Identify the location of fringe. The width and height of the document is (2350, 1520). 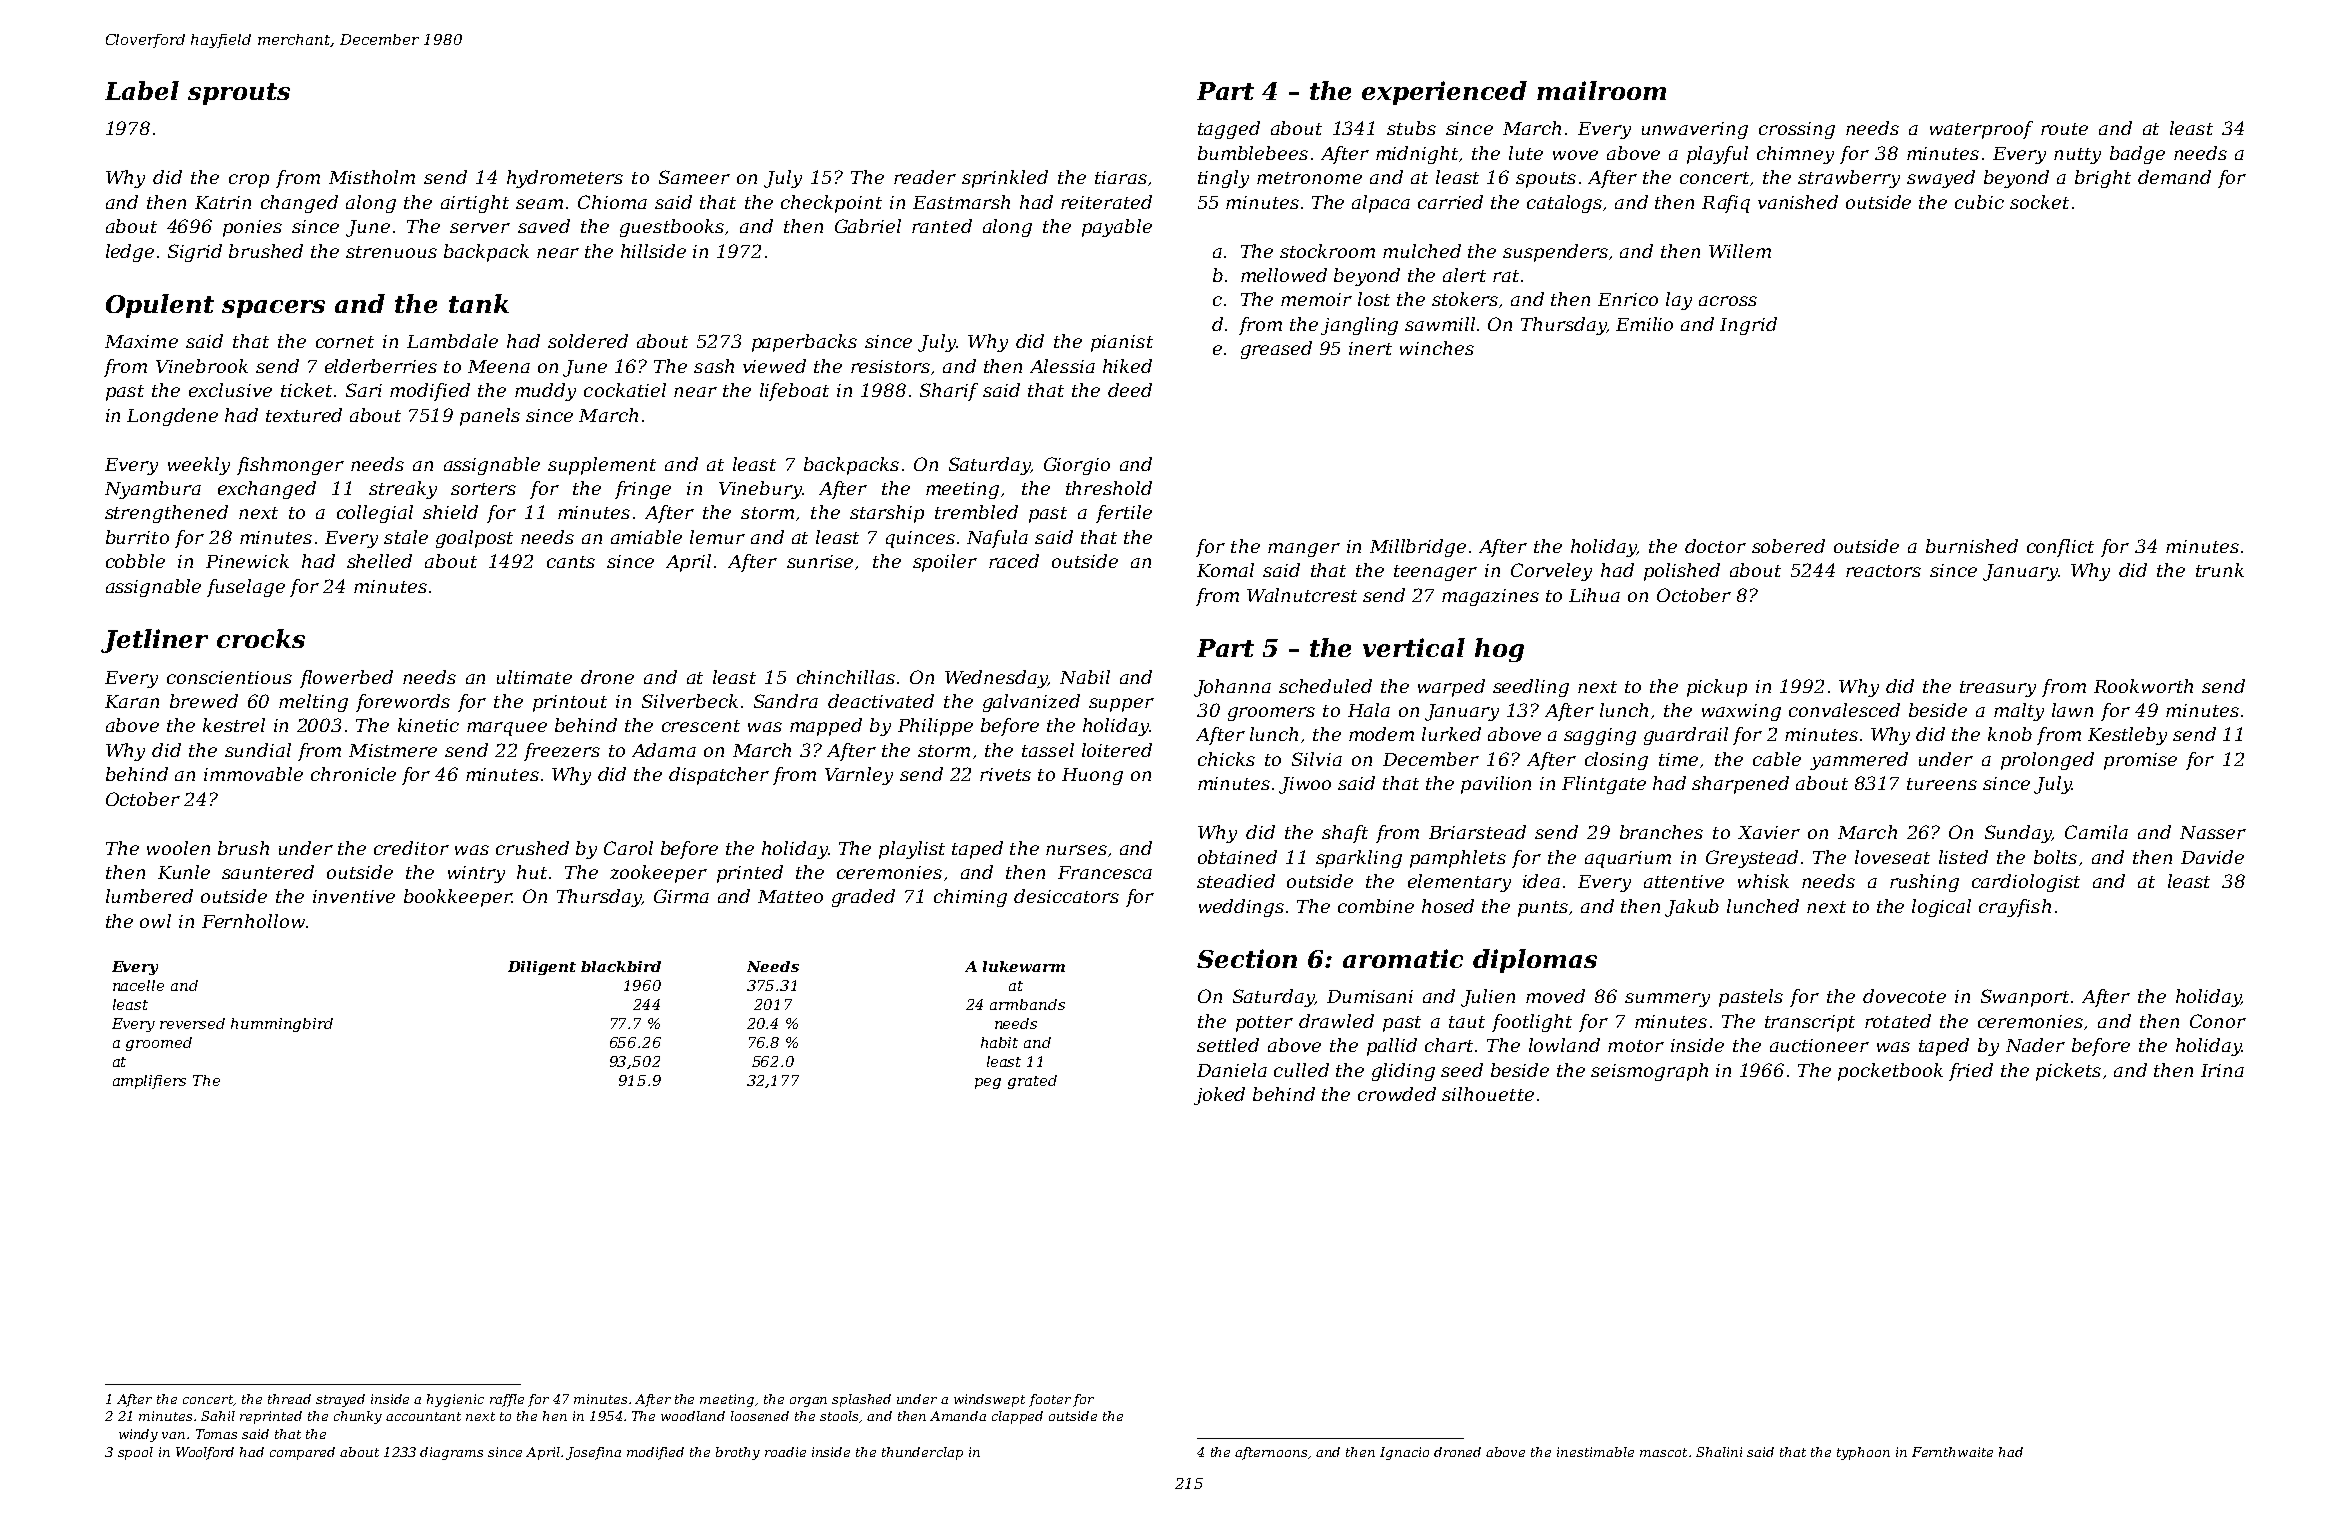
(643, 490).
